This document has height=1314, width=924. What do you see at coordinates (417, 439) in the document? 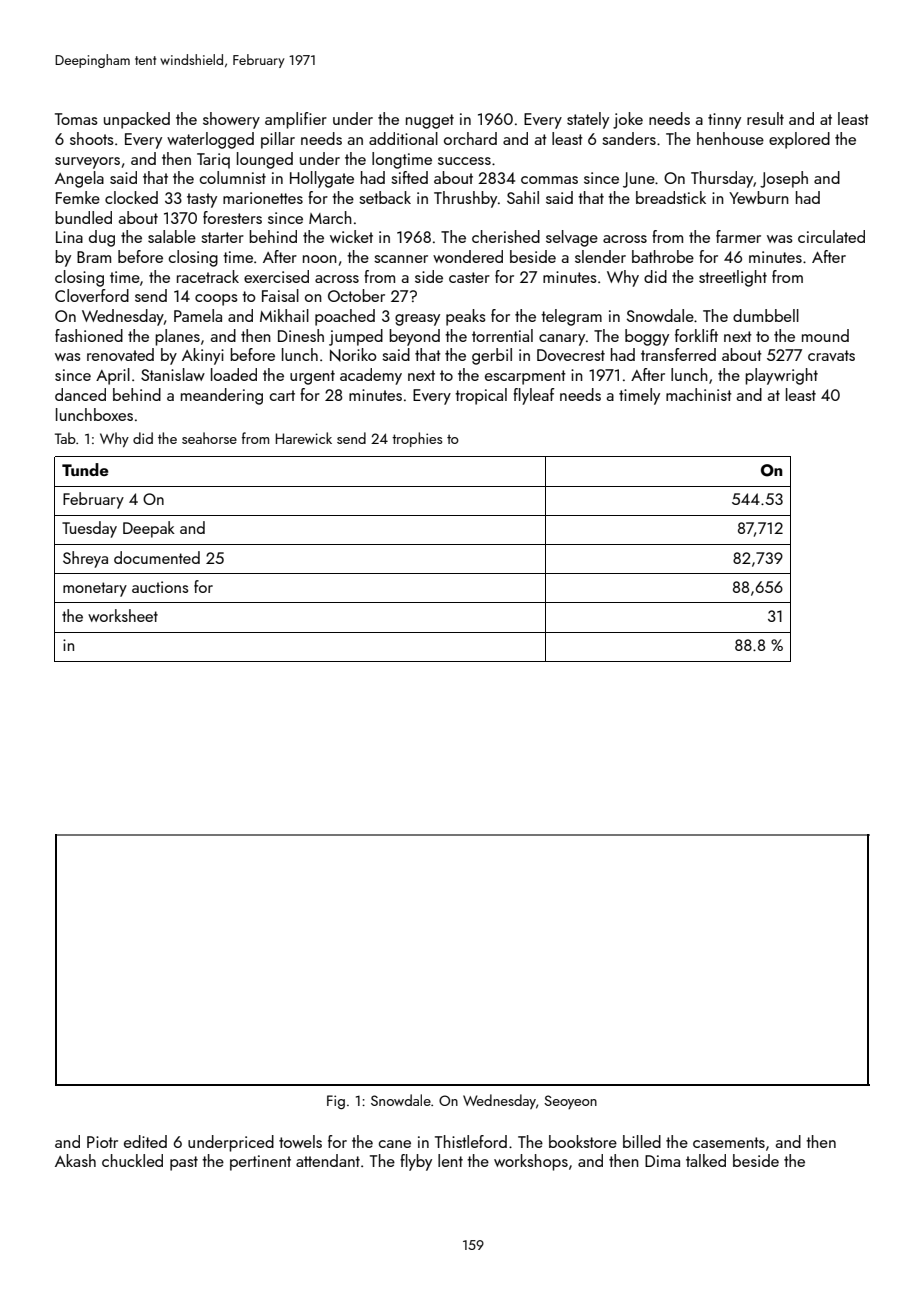
I see `trophies` at bounding box center [417, 439].
